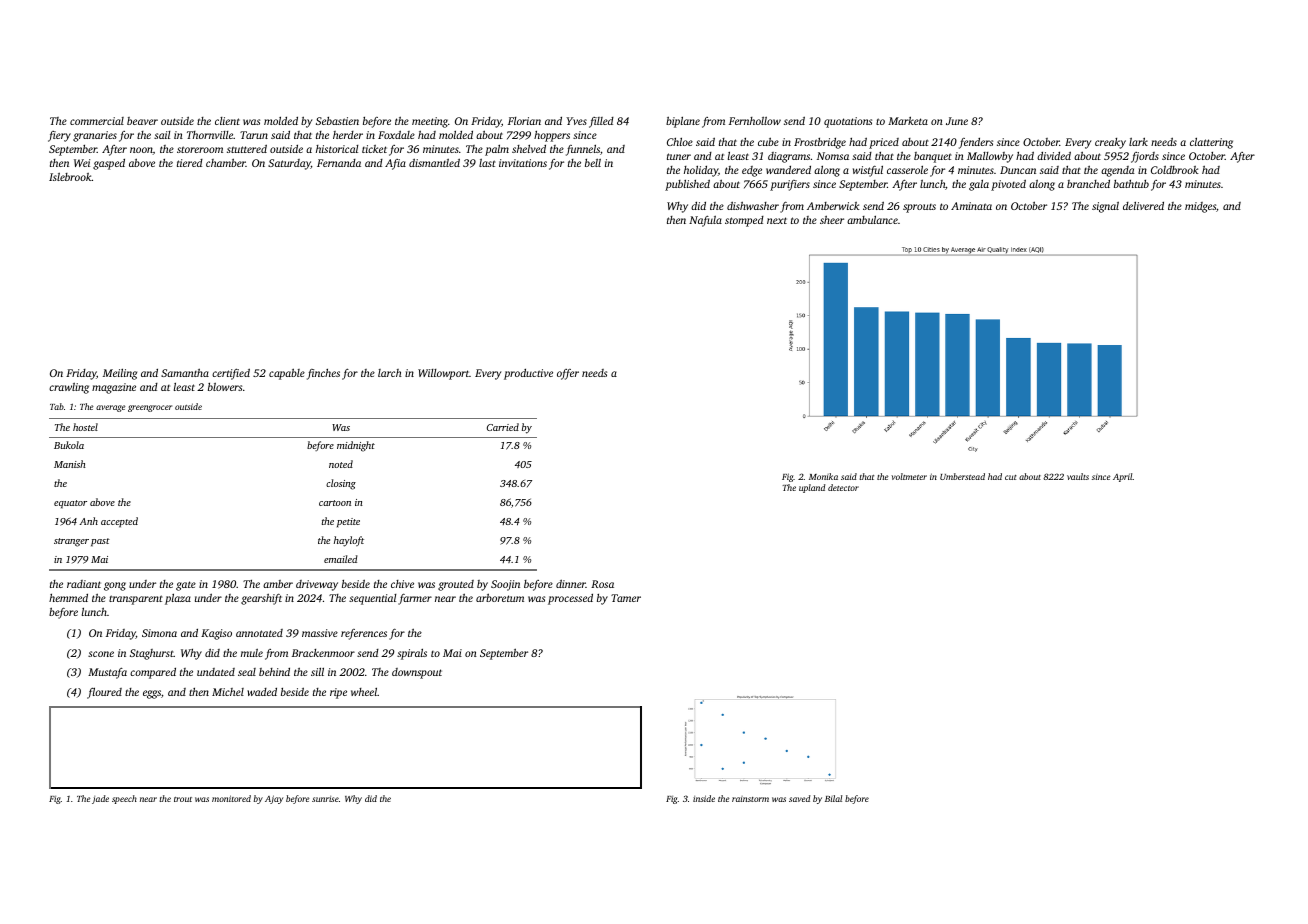 This document has height=924, width=1308. What do you see at coordinates (323, 374) in the document?
I see `finches` at bounding box center [323, 374].
